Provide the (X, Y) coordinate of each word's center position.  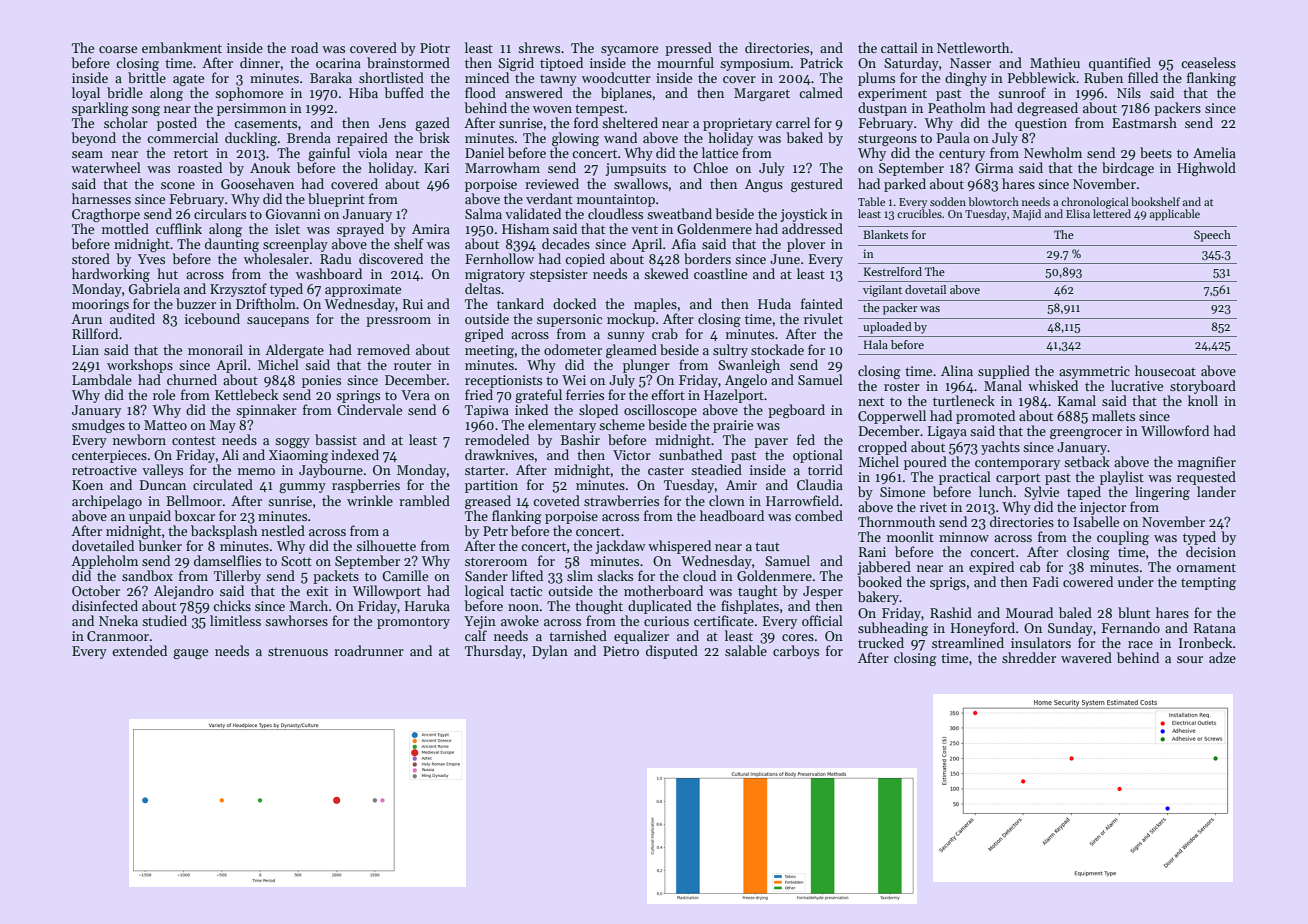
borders (707, 258)
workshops (140, 366)
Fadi (1046, 581)
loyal (86, 94)
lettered (1112, 213)
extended (139, 650)
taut (767, 546)
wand (620, 137)
